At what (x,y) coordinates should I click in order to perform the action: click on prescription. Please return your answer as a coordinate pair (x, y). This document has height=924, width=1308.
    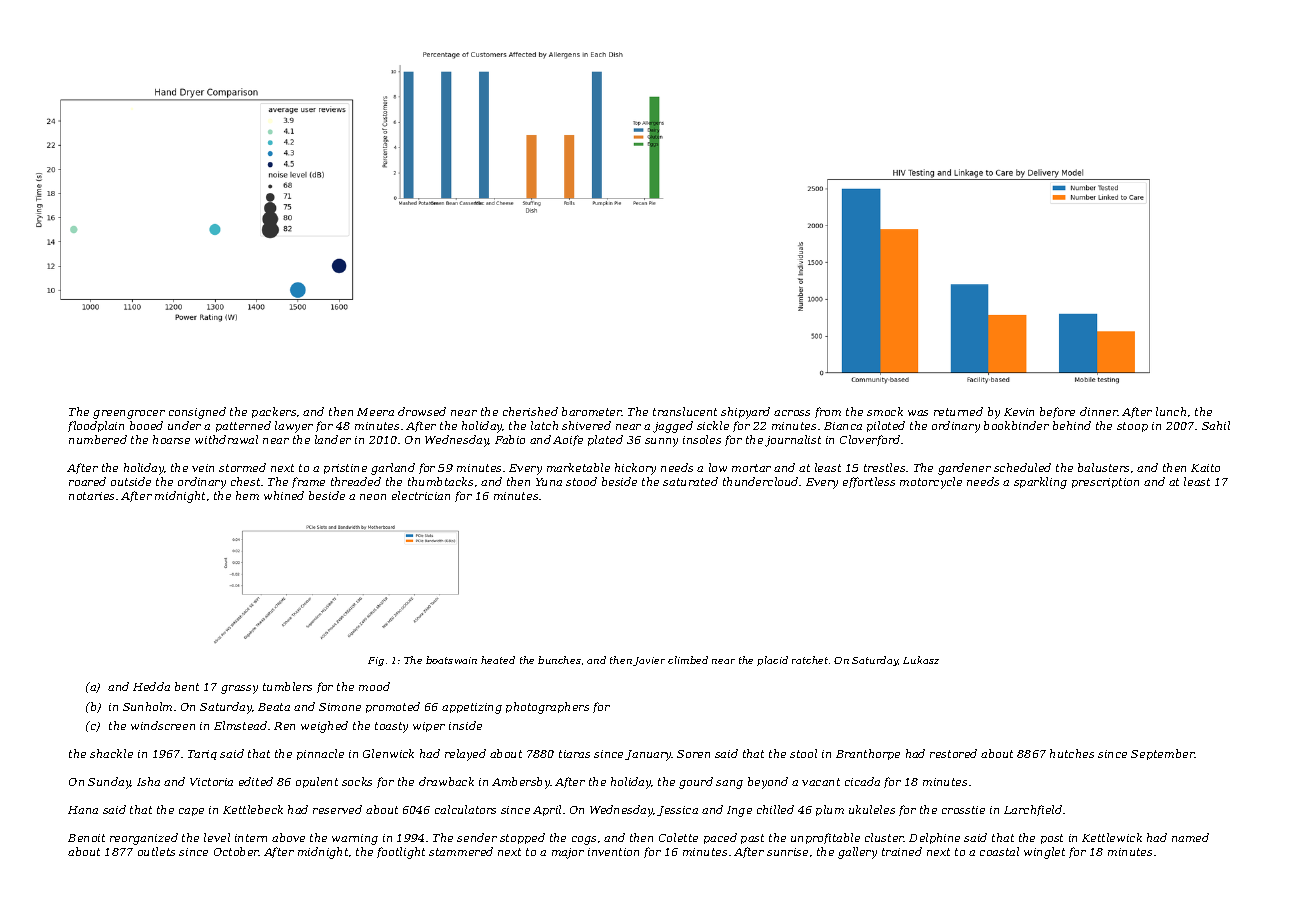
    Looking at the image, I should click on (1105, 483).
